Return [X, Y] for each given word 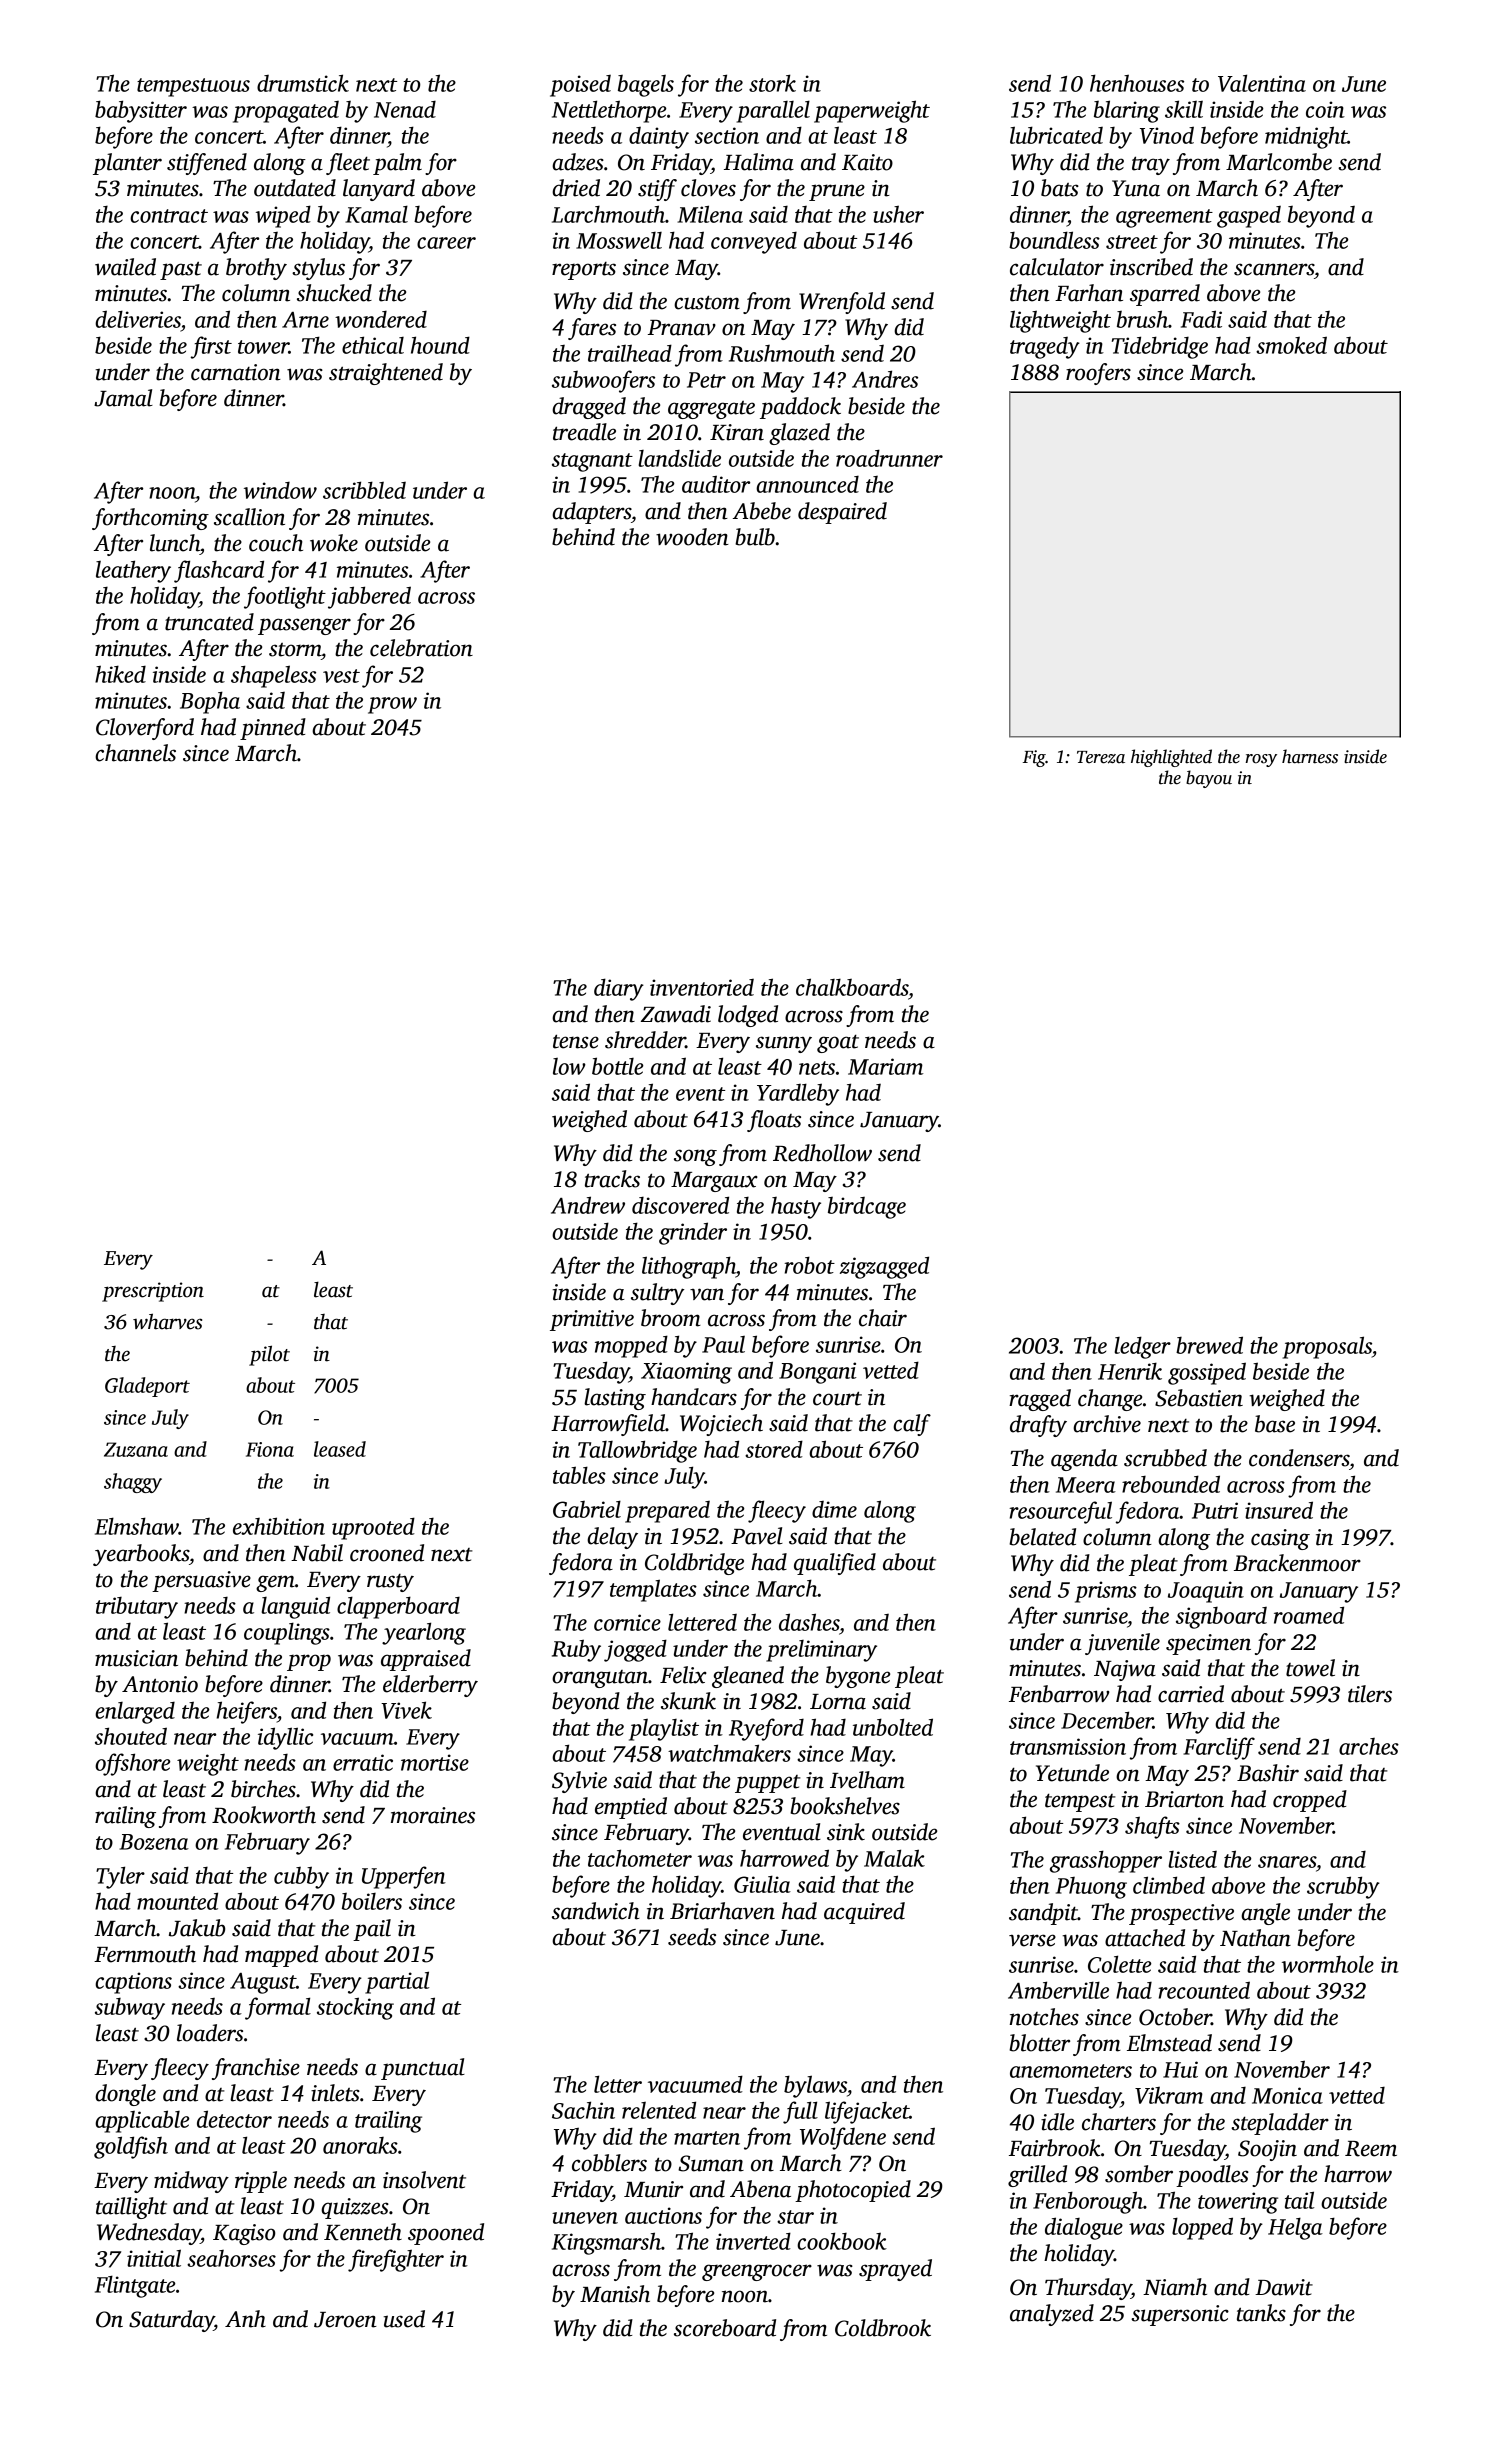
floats [774, 1121]
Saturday [171, 2321]
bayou [1209, 779]
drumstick [303, 83]
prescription [153, 1292]
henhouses [1137, 83]
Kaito [867, 162]
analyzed [1052, 2315]
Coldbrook [883, 2328]
